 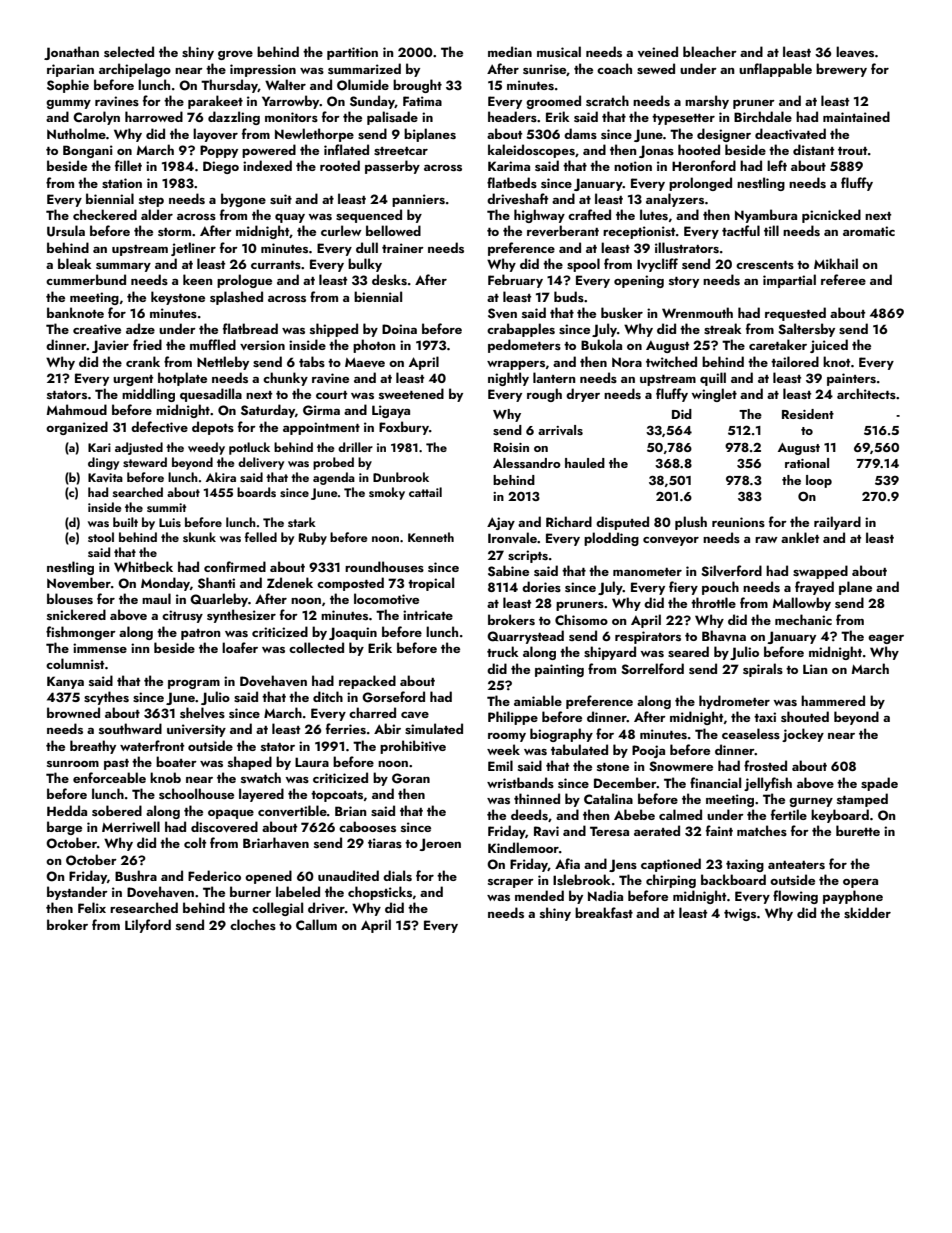 I want to click on eager, so click(x=886, y=639).
